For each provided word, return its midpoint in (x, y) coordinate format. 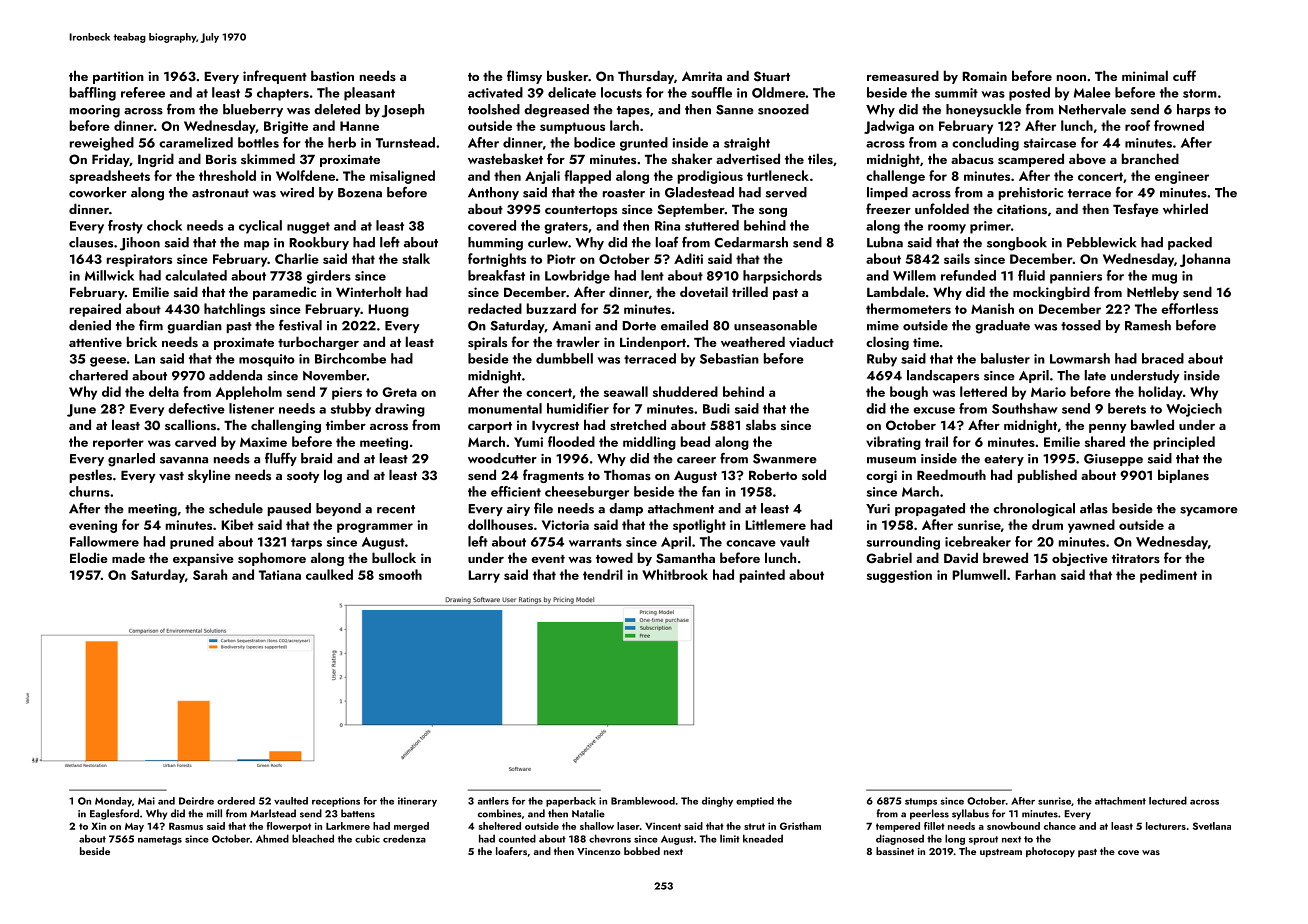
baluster (1005, 358)
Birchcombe (350, 358)
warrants (595, 542)
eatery (1004, 460)
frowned (1179, 125)
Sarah (210, 574)
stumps (921, 802)
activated (495, 92)
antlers (493, 801)
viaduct (811, 342)
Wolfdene (305, 175)
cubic (367, 838)
